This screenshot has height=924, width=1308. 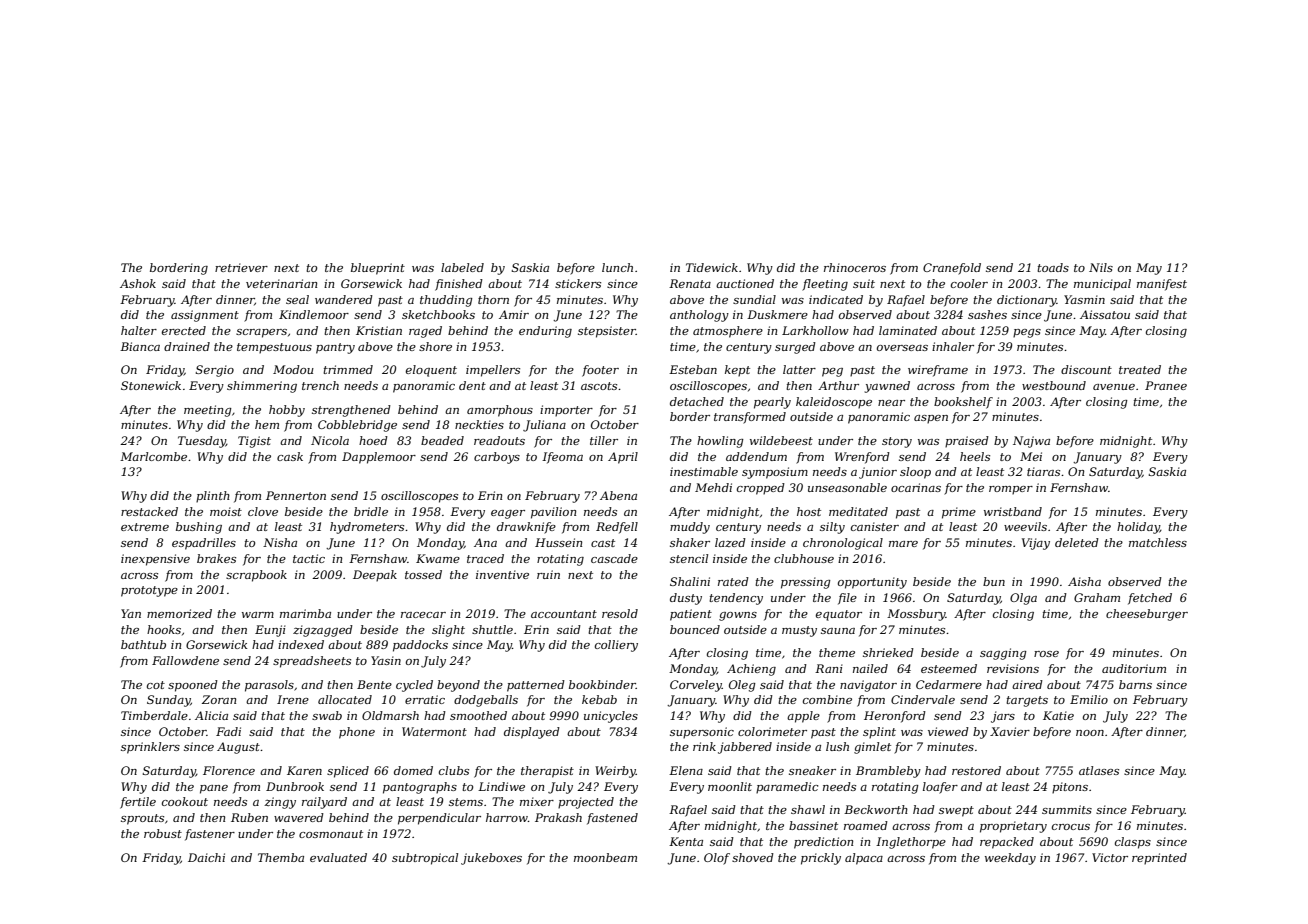 What do you see at coordinates (199, 528) in the screenshot?
I see `bushing` at bounding box center [199, 528].
